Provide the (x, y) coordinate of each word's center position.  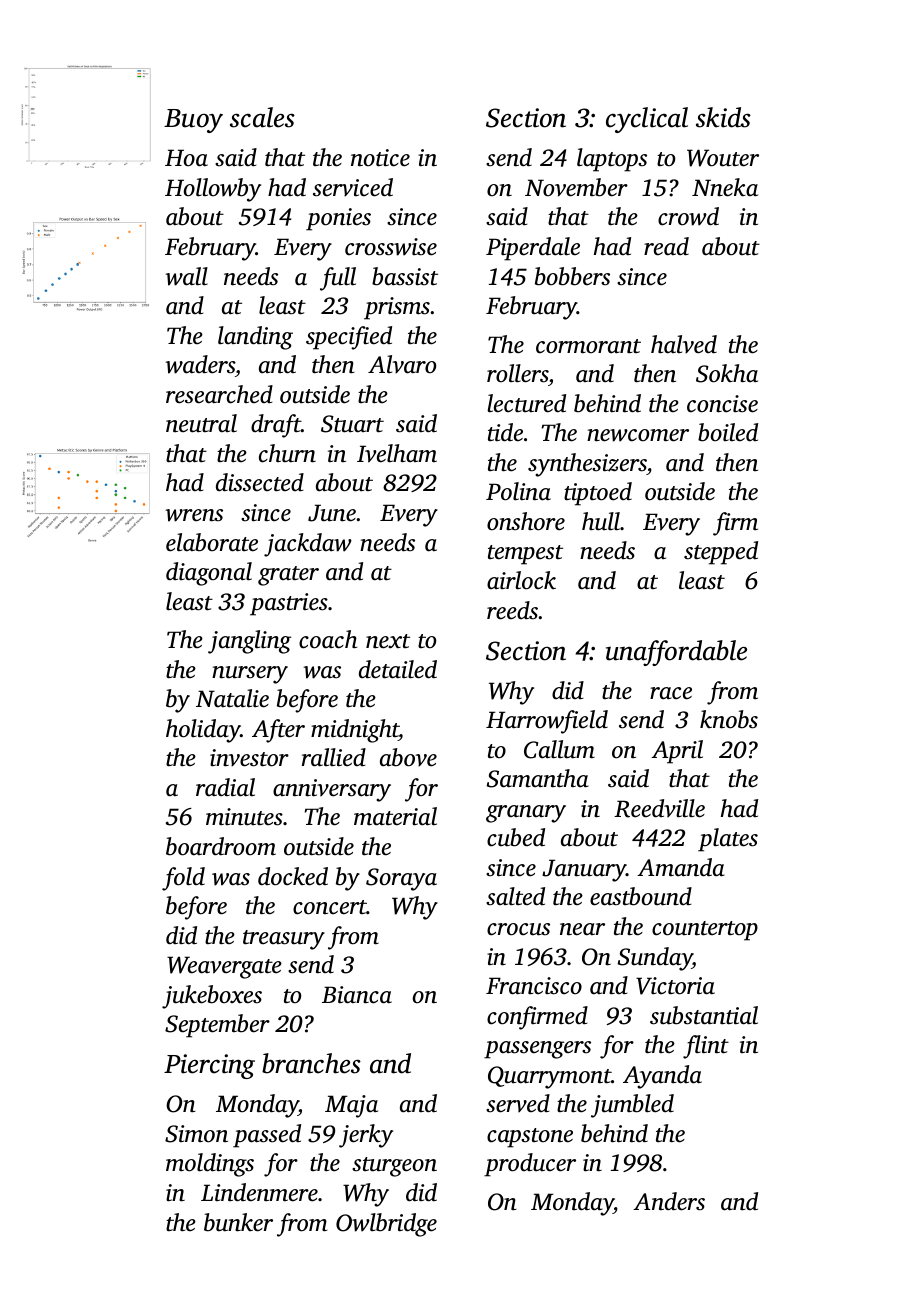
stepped (721, 553)
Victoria (675, 986)
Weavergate (224, 967)
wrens (194, 515)
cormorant (588, 346)
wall (186, 276)
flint (706, 1047)
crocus (518, 929)
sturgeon (394, 1167)
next (388, 641)
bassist (405, 276)
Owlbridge (386, 1225)
